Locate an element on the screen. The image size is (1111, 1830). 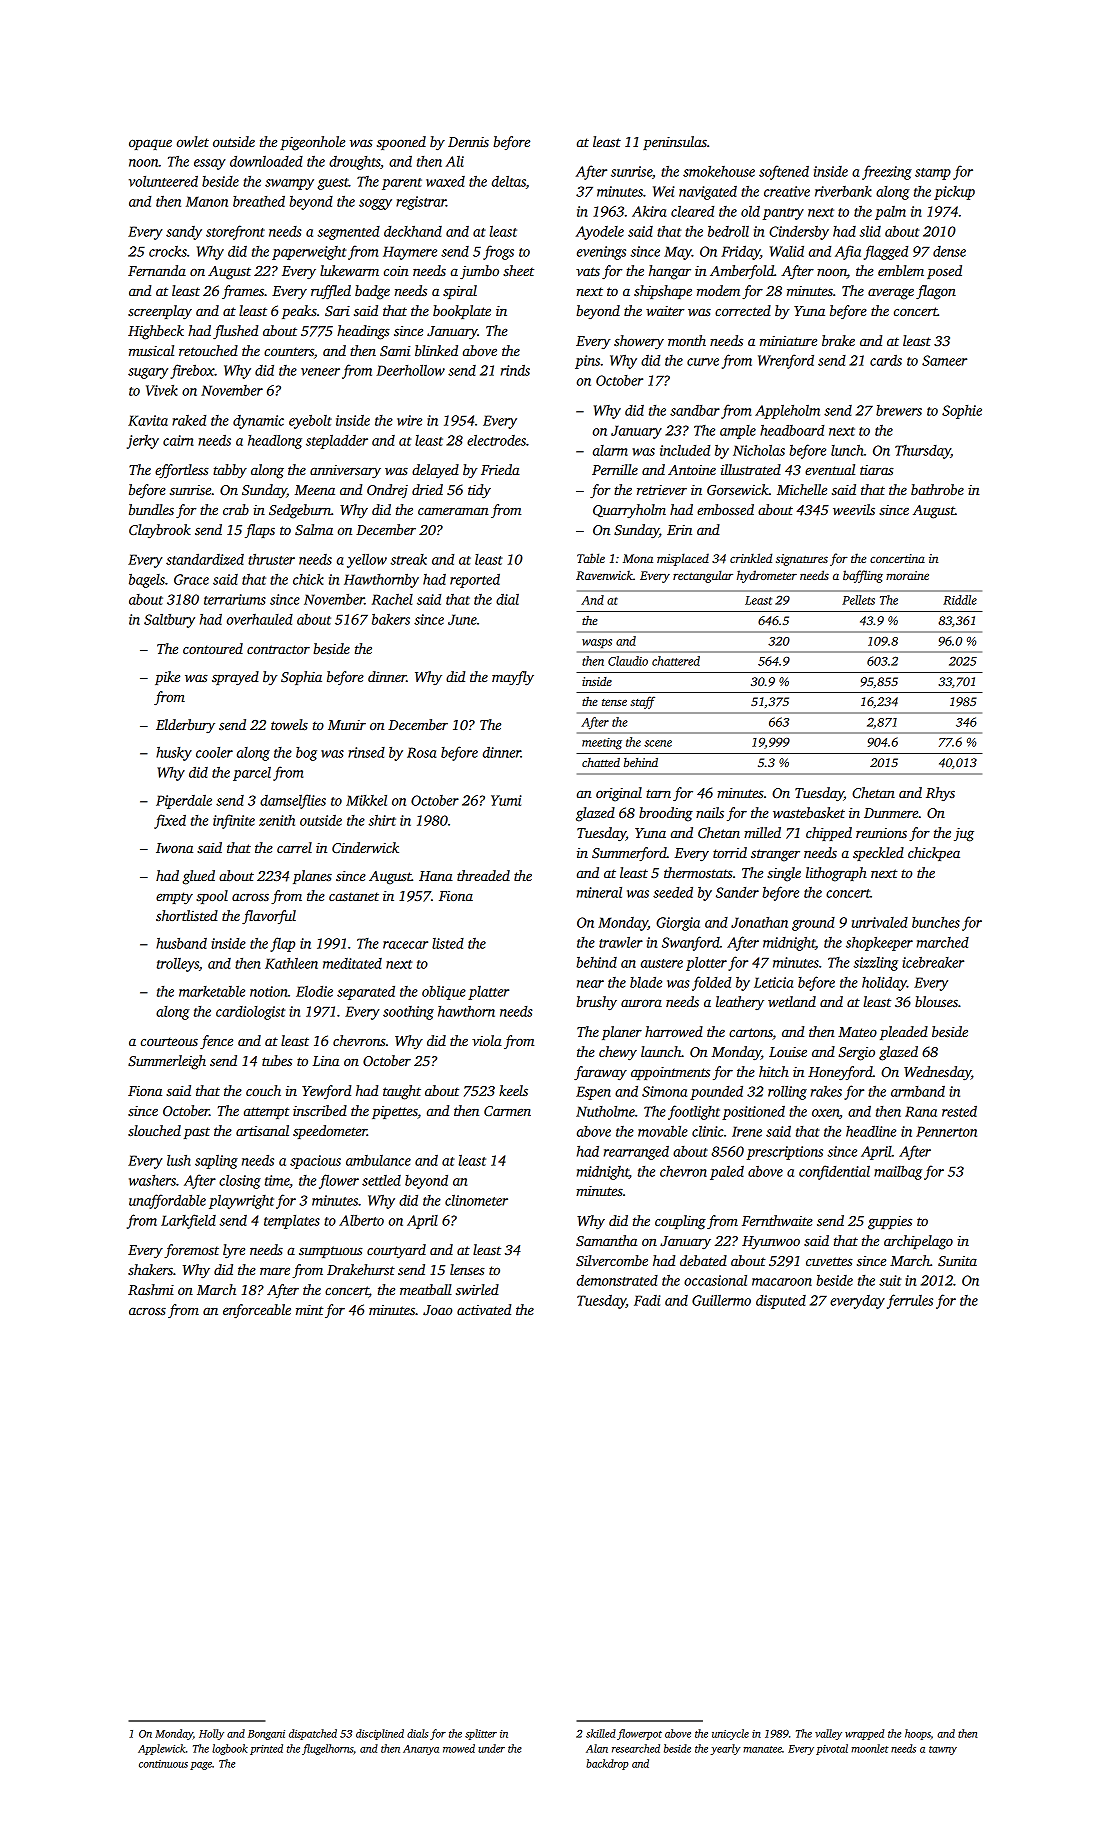
backdrop is located at coordinates (607, 1764).
